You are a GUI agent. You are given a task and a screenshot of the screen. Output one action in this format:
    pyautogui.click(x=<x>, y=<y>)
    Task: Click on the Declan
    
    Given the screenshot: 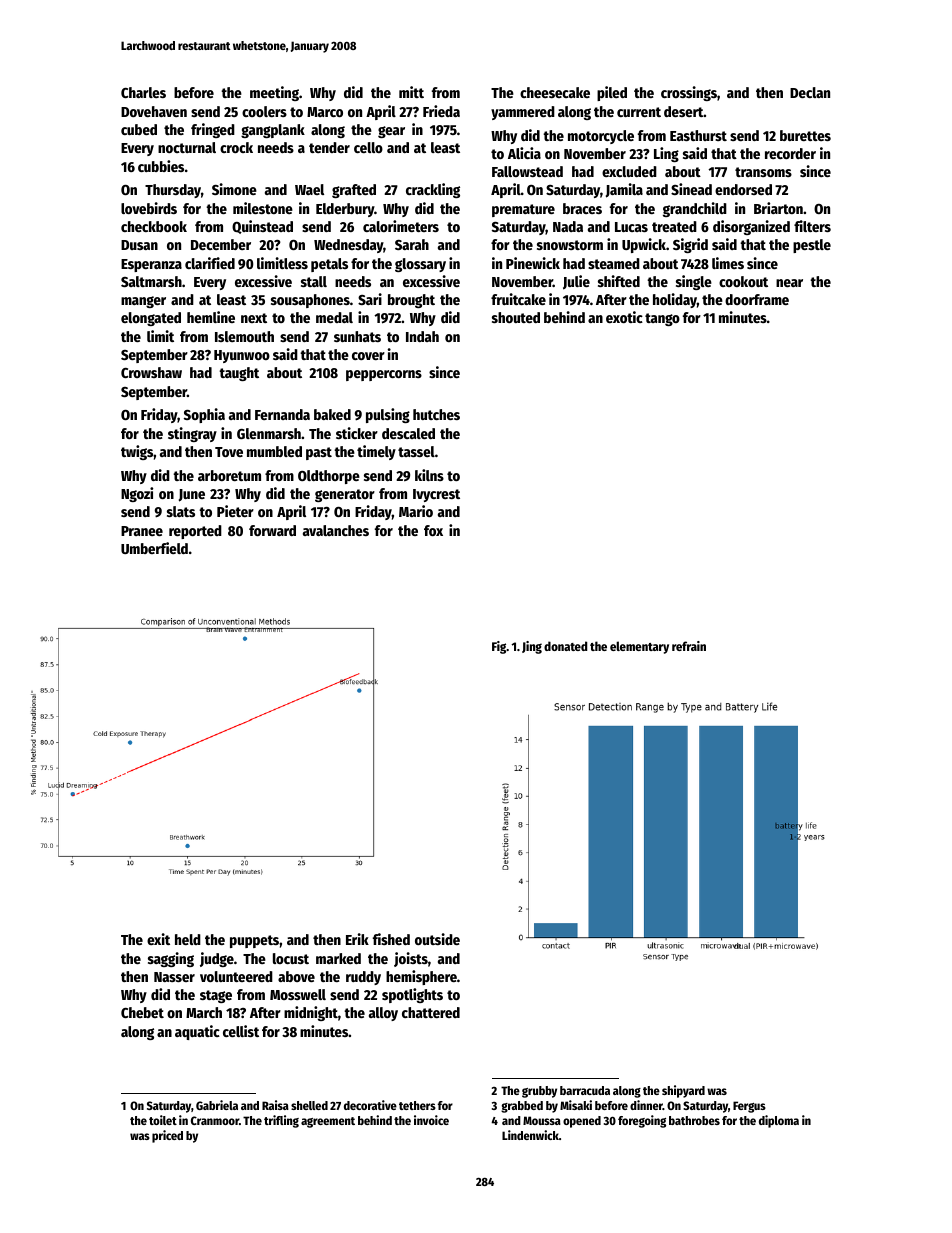 What is the action you would take?
    pyautogui.click(x=810, y=92)
